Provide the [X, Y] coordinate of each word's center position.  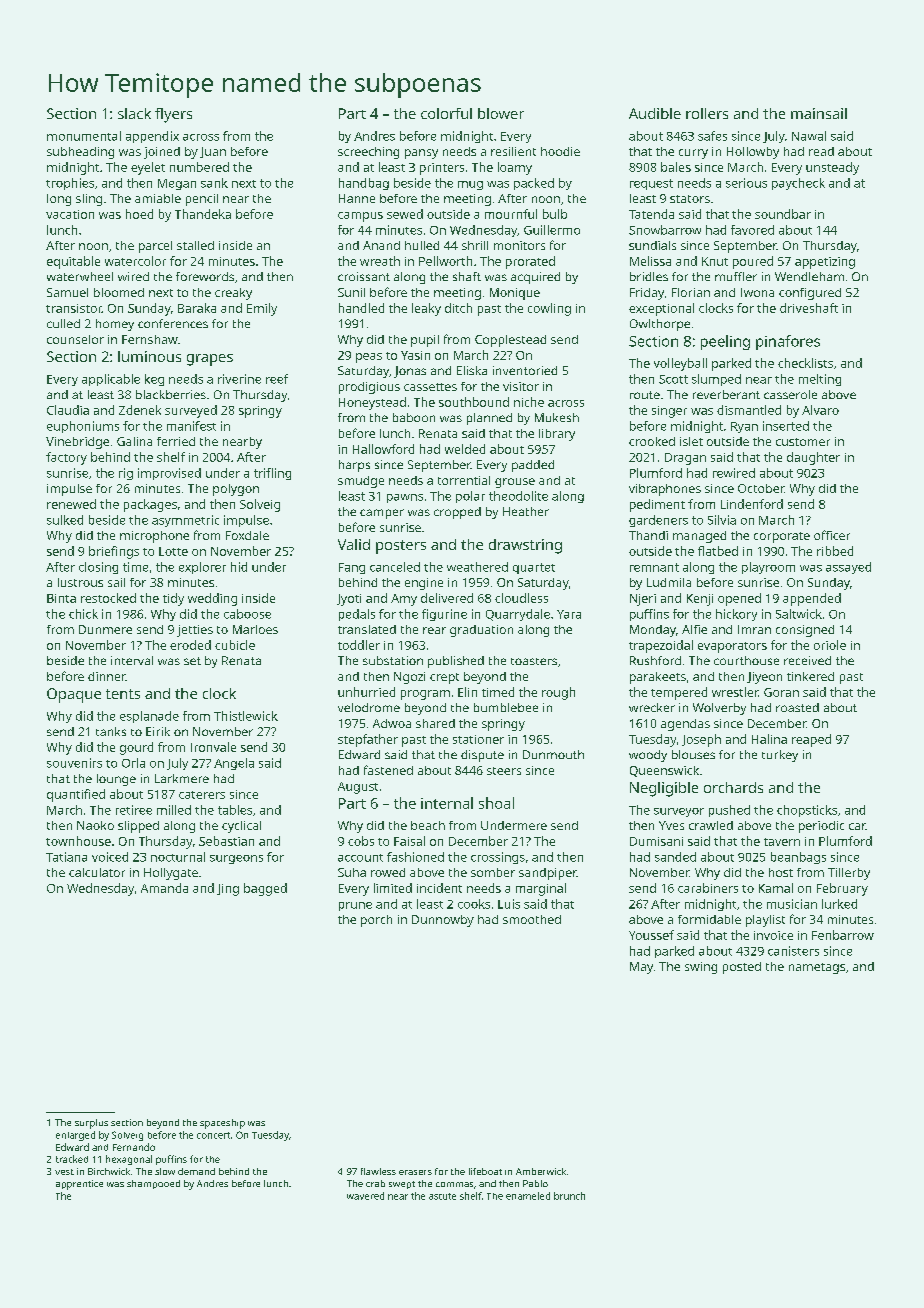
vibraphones [665, 490]
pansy [421, 154]
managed [699, 537]
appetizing [825, 263]
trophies [70, 184]
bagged [265, 889]
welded [465, 449]
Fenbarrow [843, 935]
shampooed [153, 1184]
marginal [541, 889]
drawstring [525, 546]
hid [239, 567]
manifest [191, 426]
